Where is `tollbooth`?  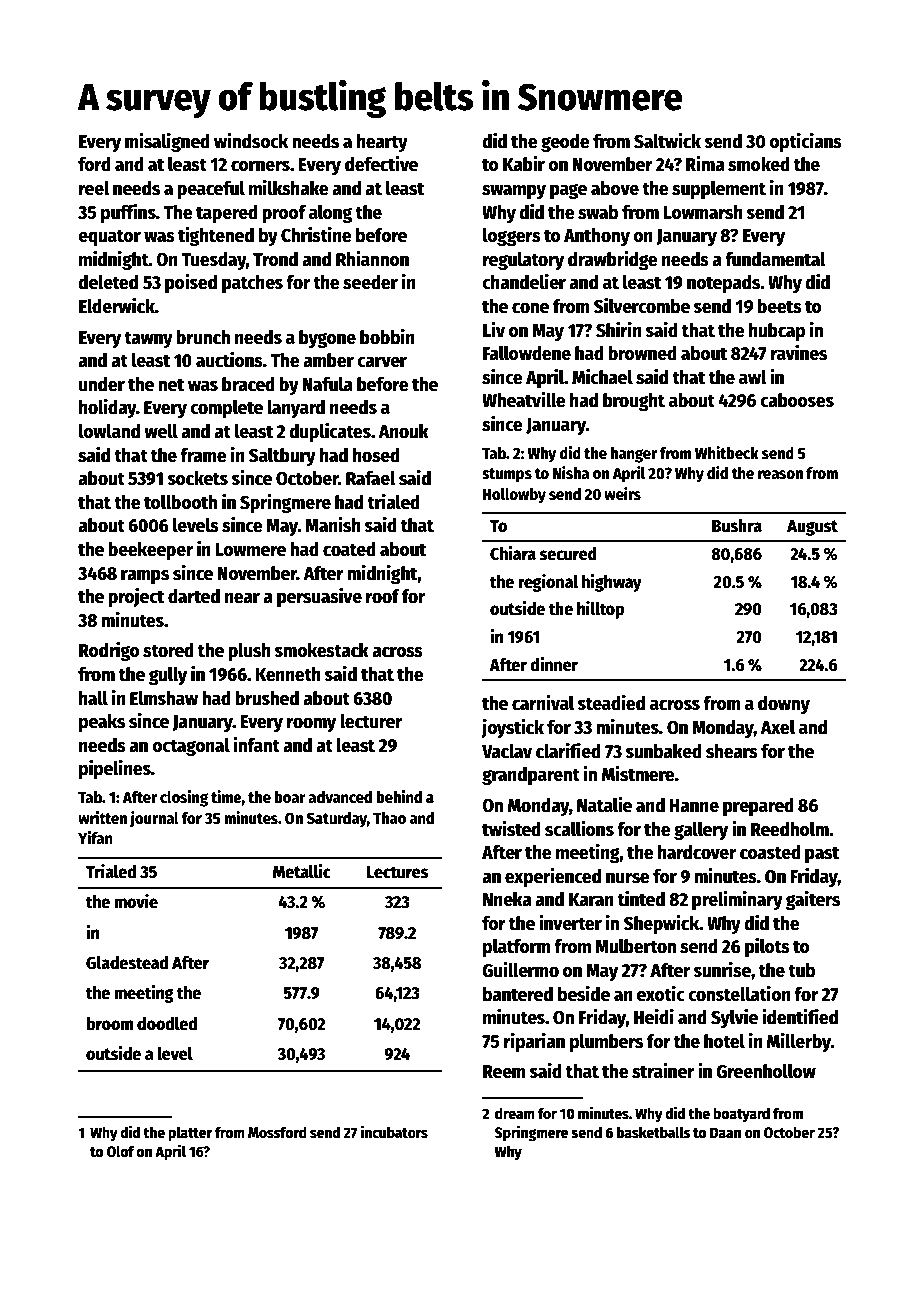
tollbooth is located at coordinates (180, 502).
